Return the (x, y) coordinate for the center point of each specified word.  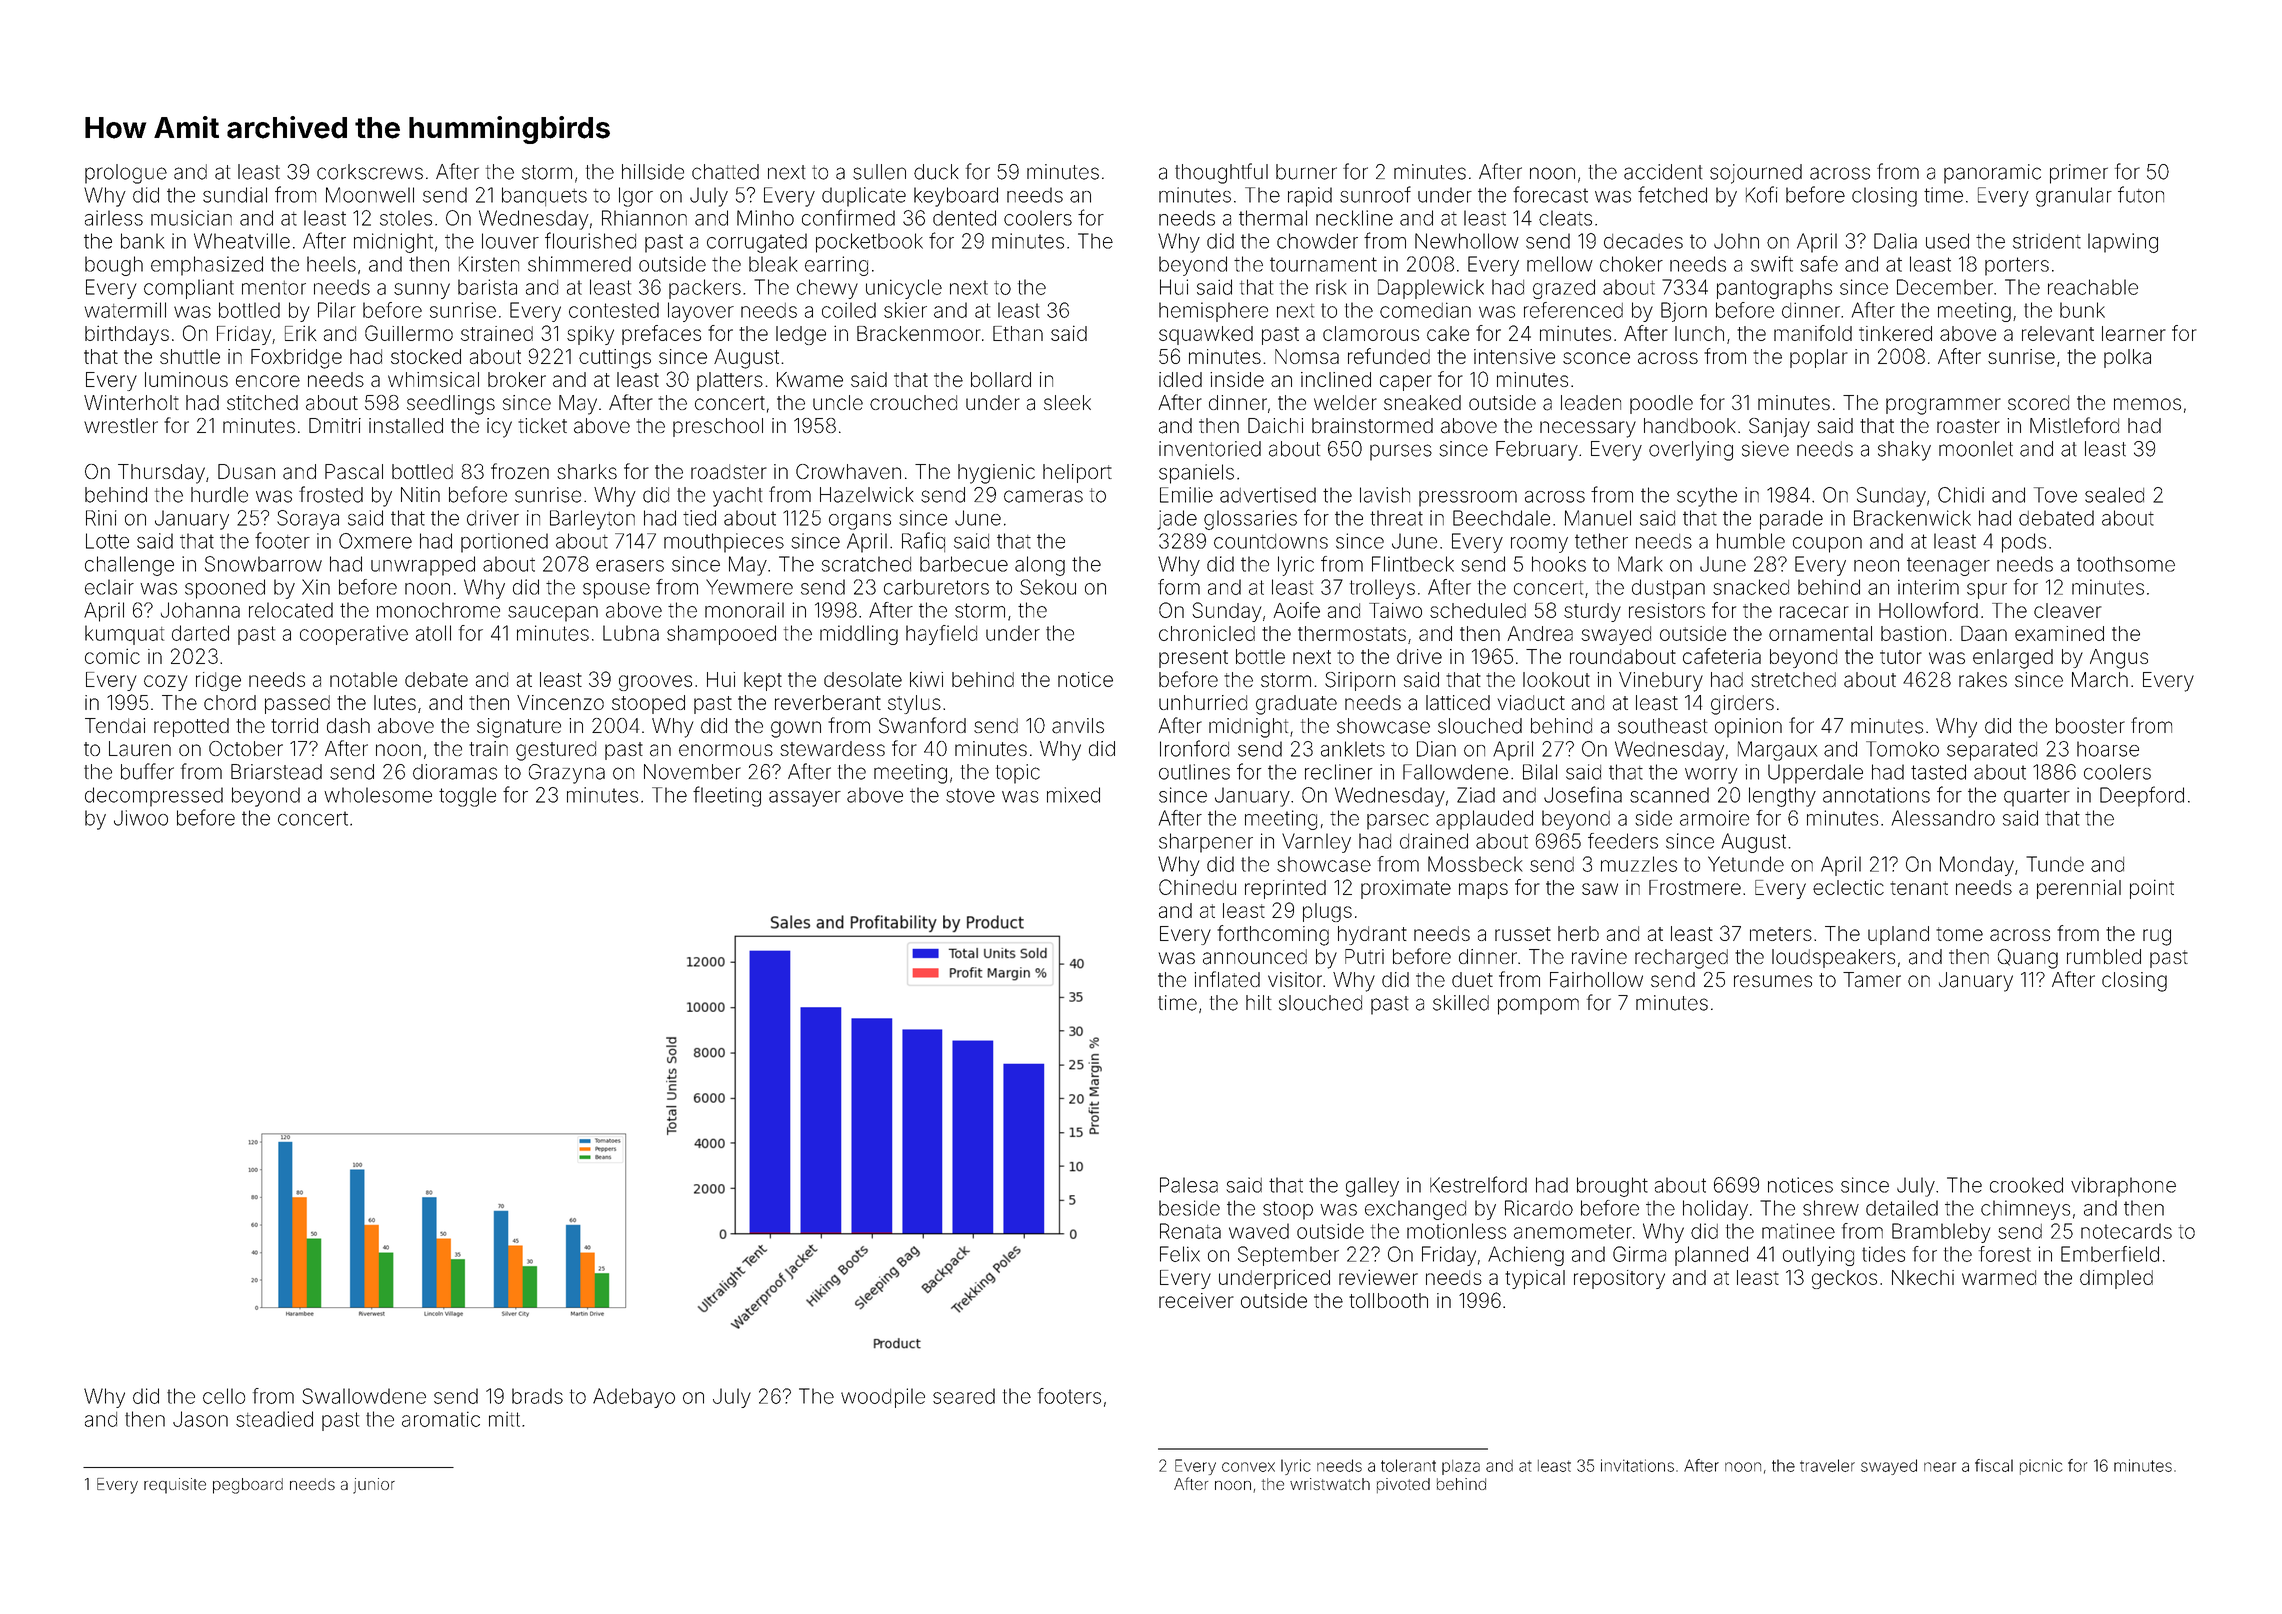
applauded (1484, 820)
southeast (1662, 726)
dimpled (2116, 1279)
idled (1180, 379)
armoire (1714, 818)
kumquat (124, 635)
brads (537, 1396)
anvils (1078, 726)
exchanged (1415, 1210)
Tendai (115, 726)
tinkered (1895, 333)
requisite (175, 1486)
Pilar (337, 310)
